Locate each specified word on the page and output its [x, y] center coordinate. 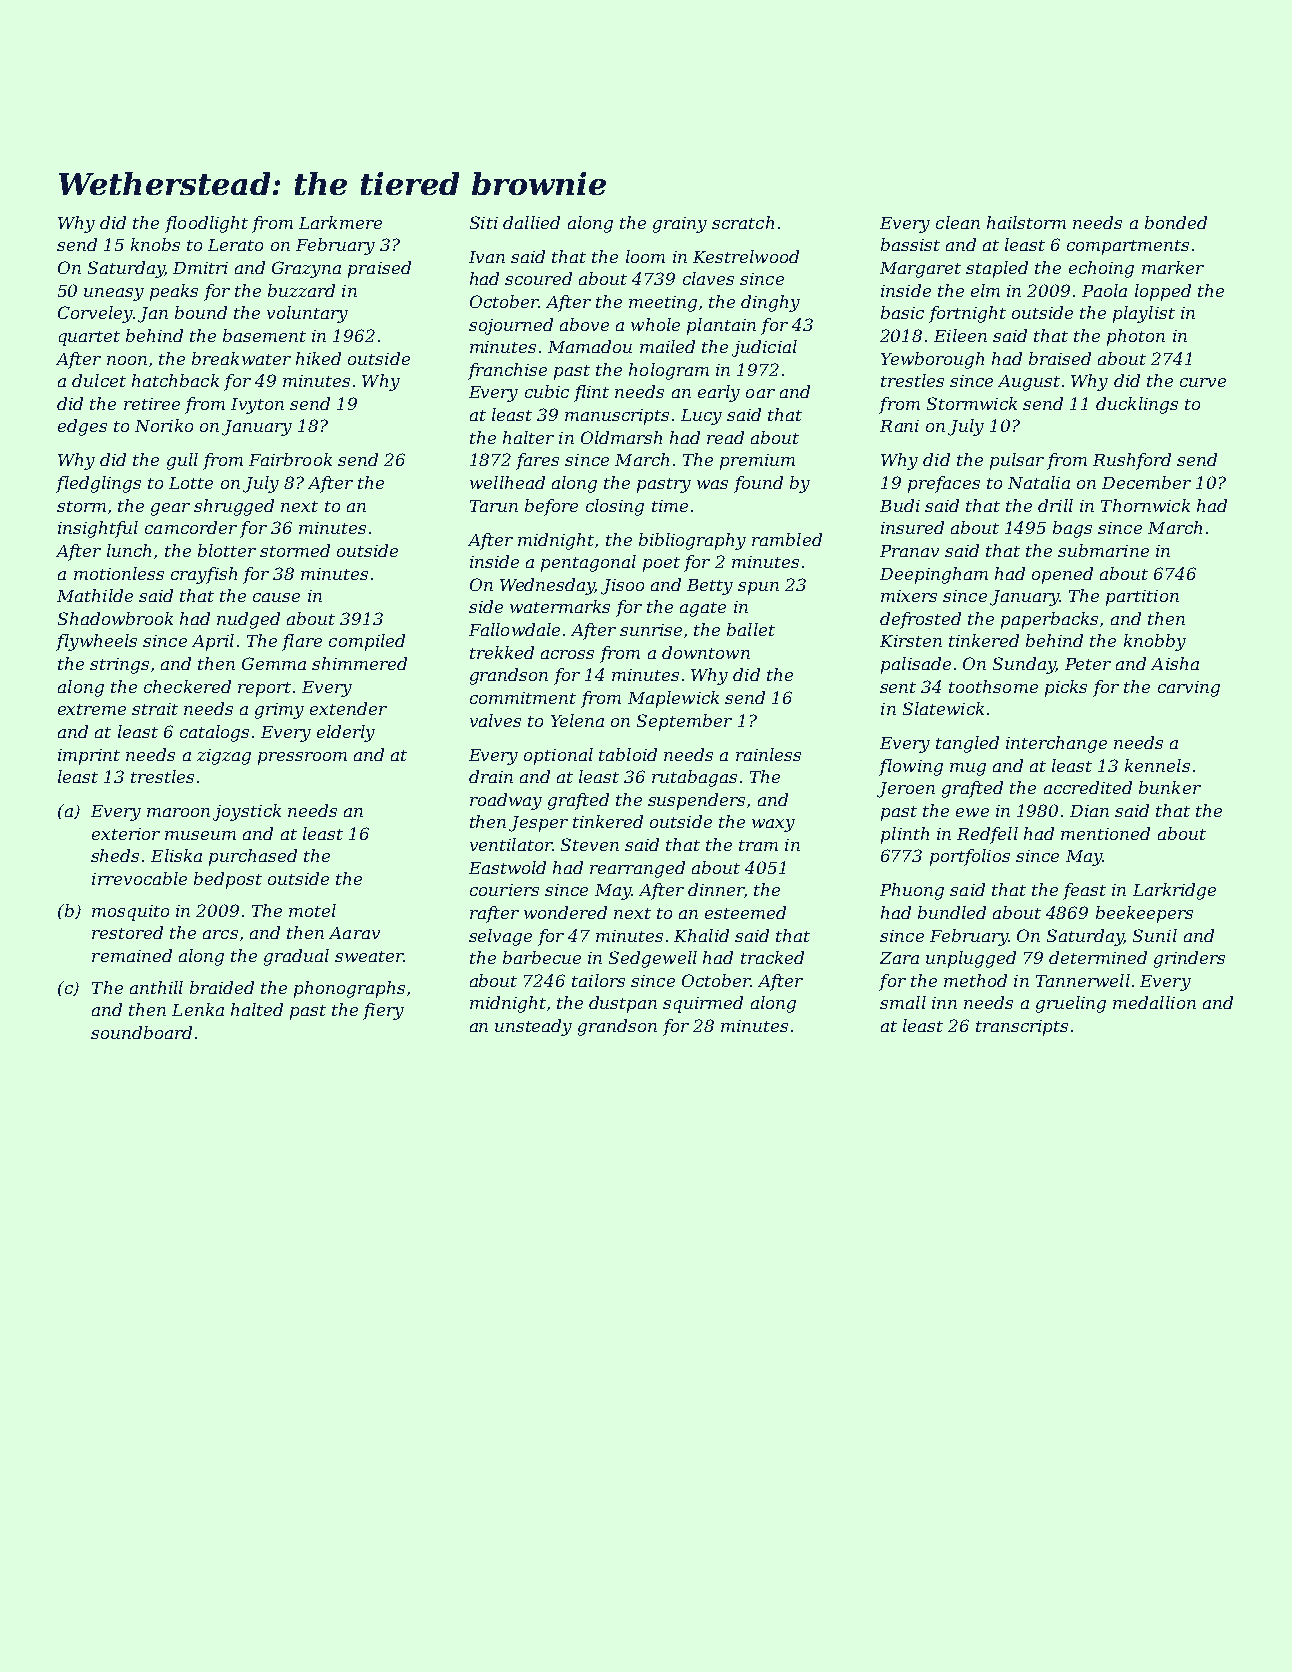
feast [1084, 891]
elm [985, 290]
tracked [772, 957]
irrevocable [139, 878]
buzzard [301, 290]
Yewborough [932, 360]
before [551, 507]
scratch [743, 222]
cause [276, 597]
